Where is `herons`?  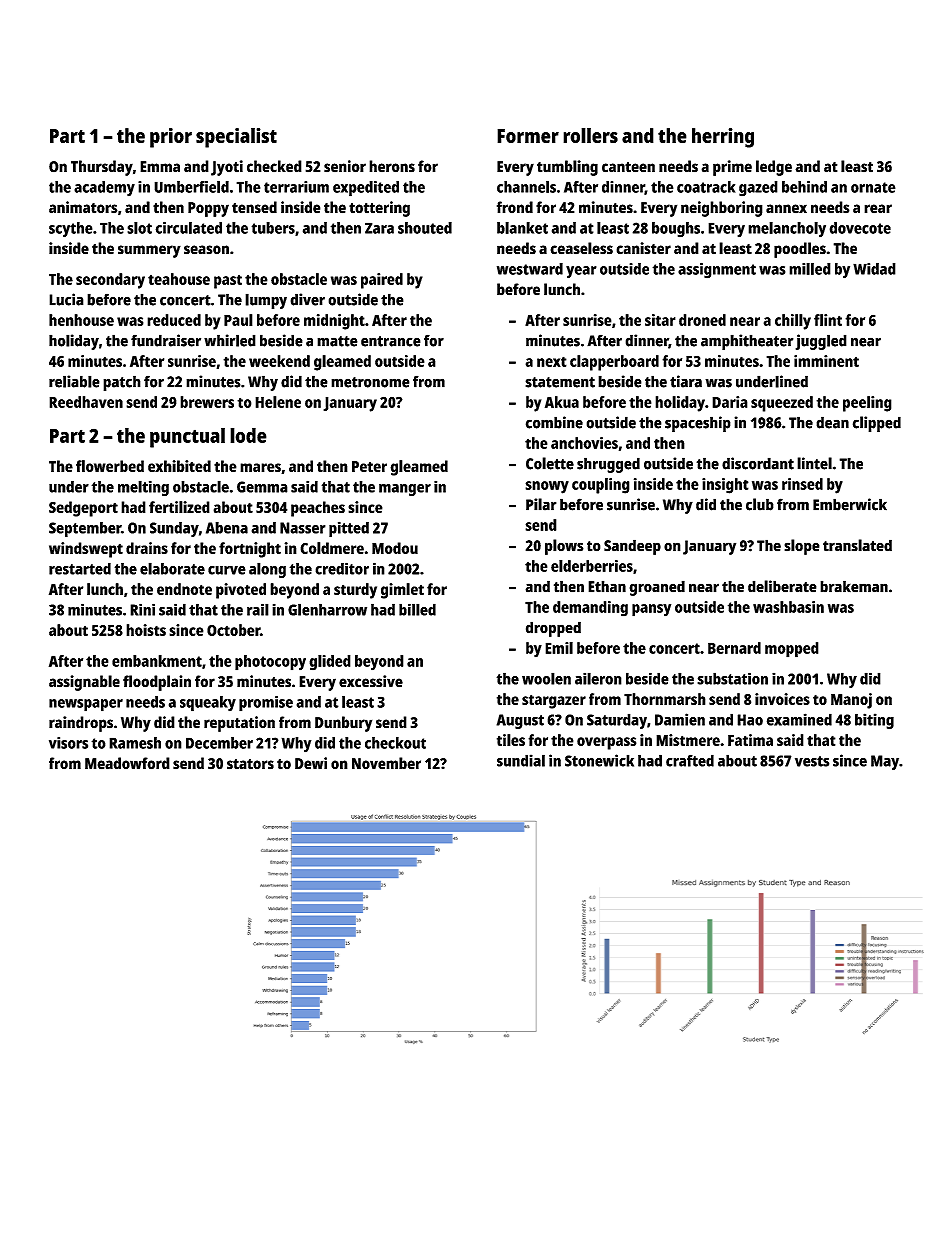 herons is located at coordinates (392, 166).
